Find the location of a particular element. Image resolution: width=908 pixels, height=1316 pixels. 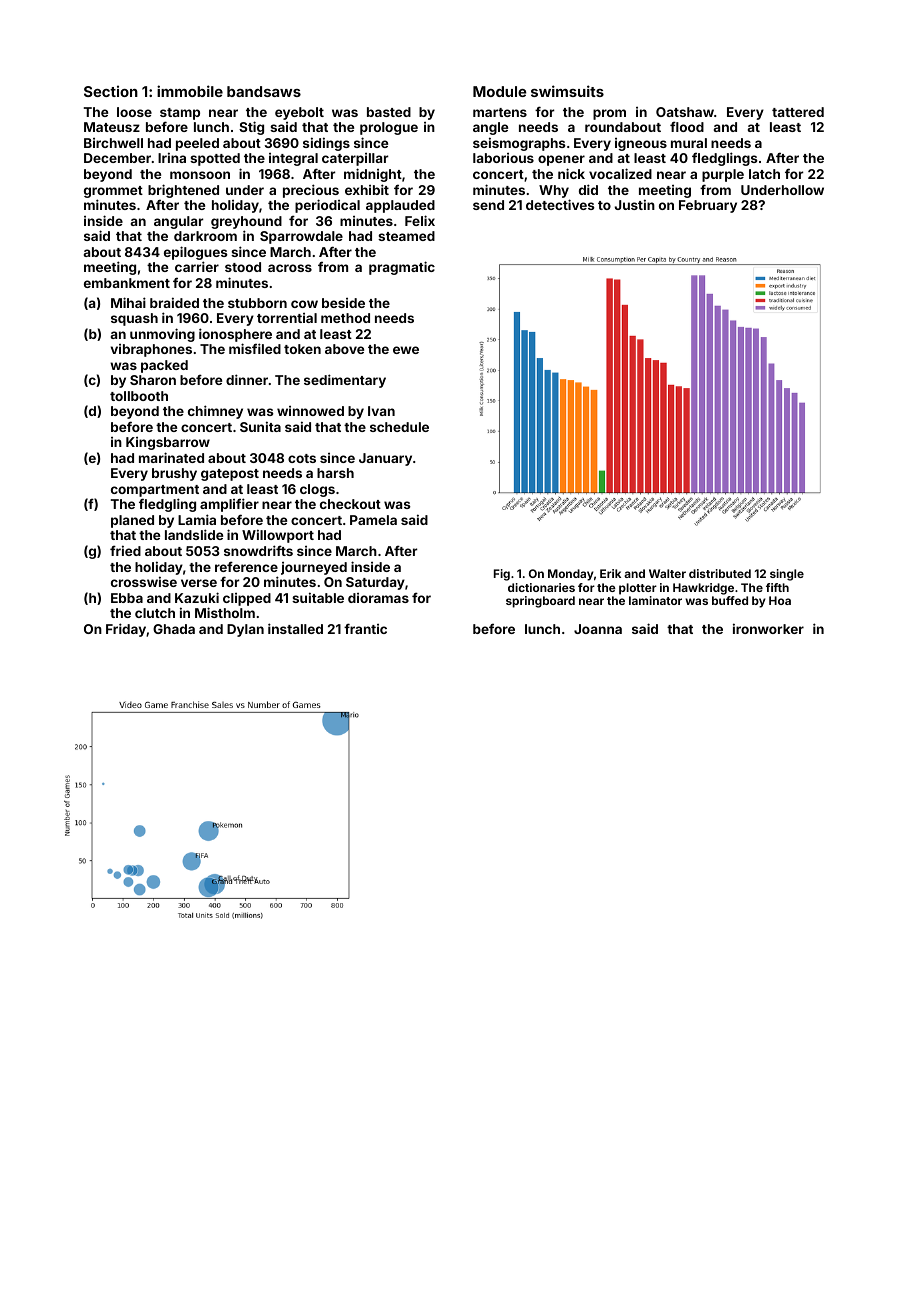

dioramas is located at coordinates (378, 598).
